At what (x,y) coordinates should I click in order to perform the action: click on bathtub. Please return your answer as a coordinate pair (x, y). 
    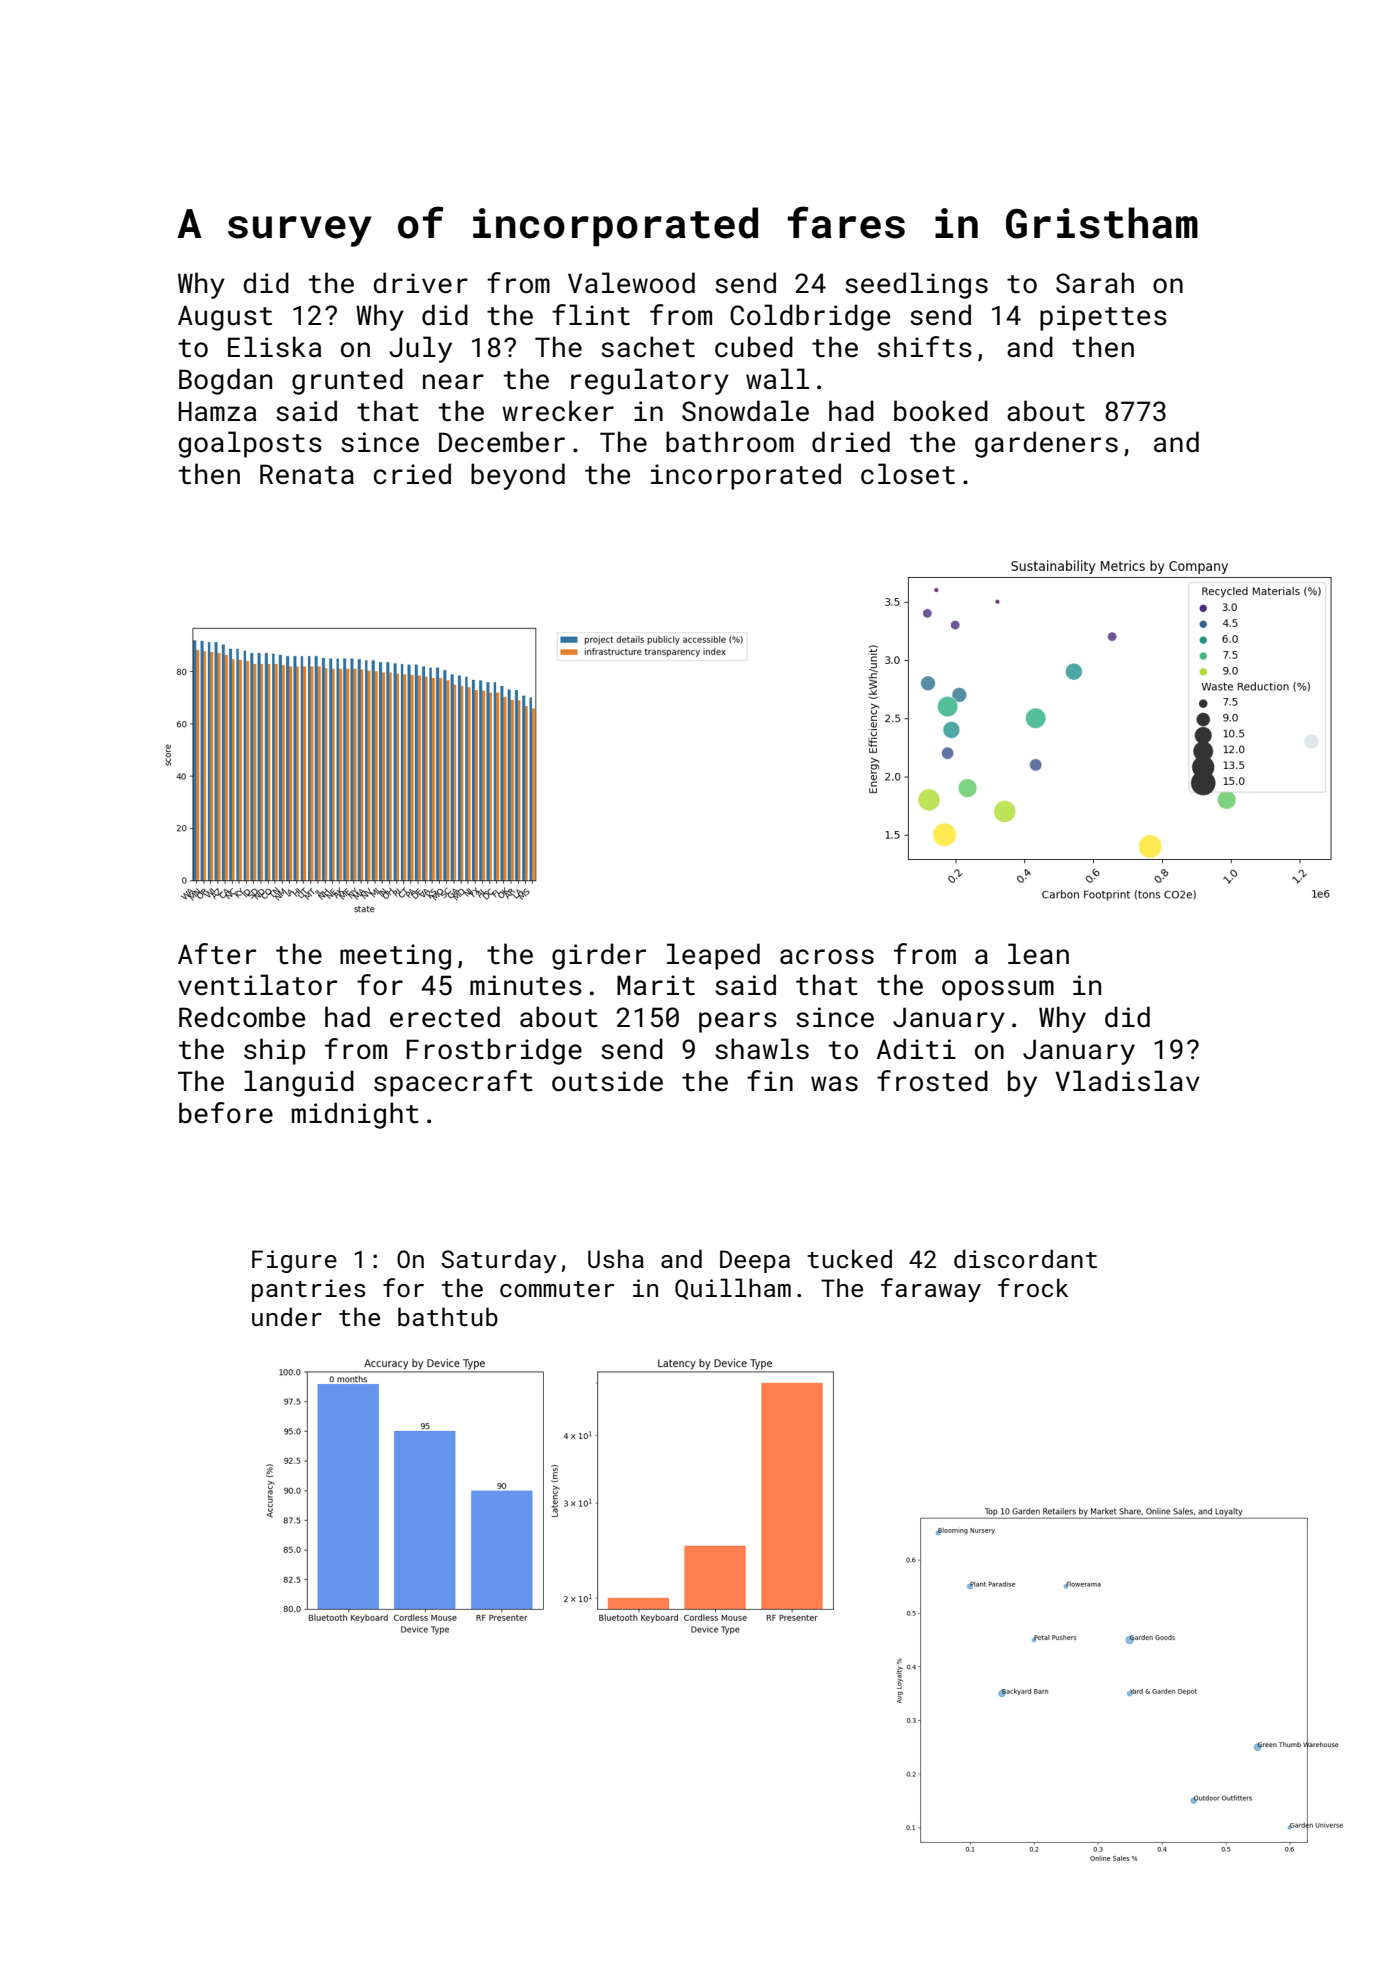
    Looking at the image, I should click on (448, 1316).
